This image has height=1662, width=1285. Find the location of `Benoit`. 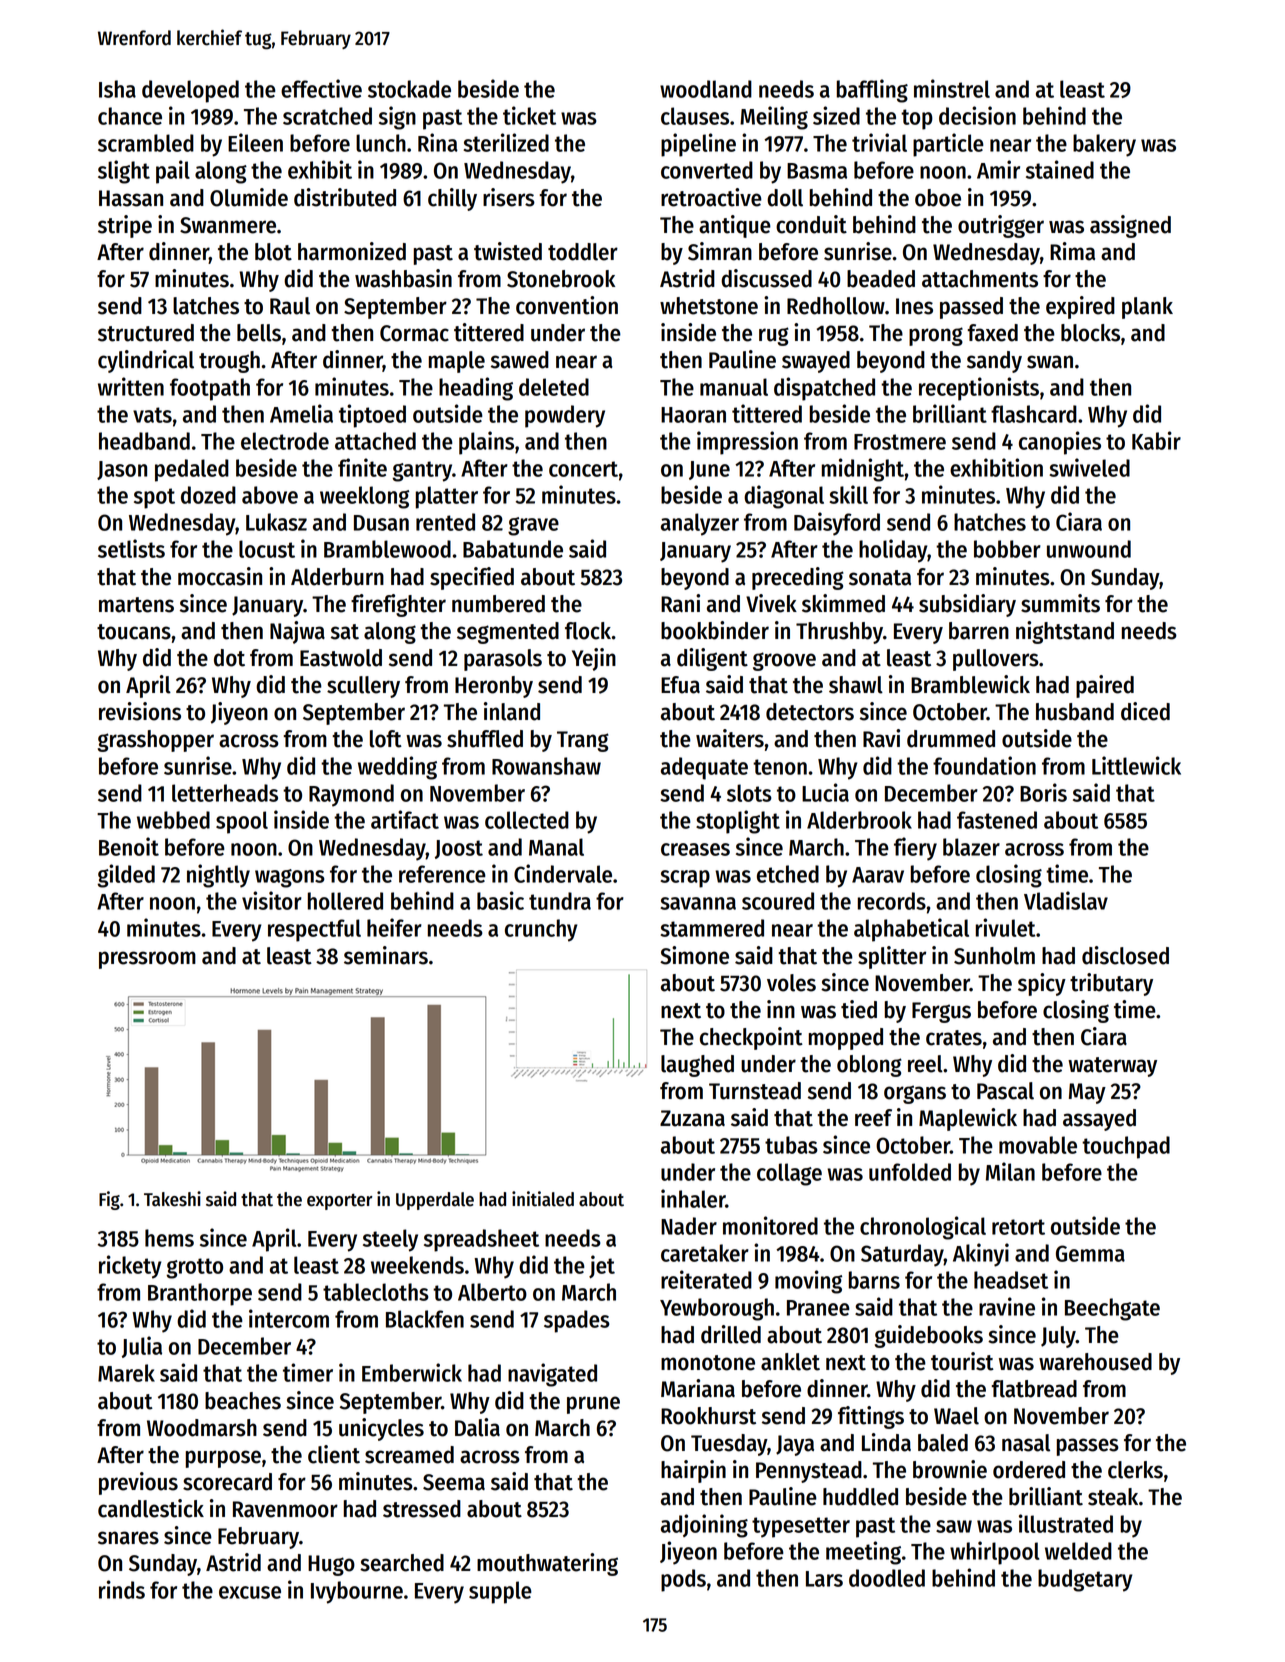

Benoit is located at coordinates (129, 846).
